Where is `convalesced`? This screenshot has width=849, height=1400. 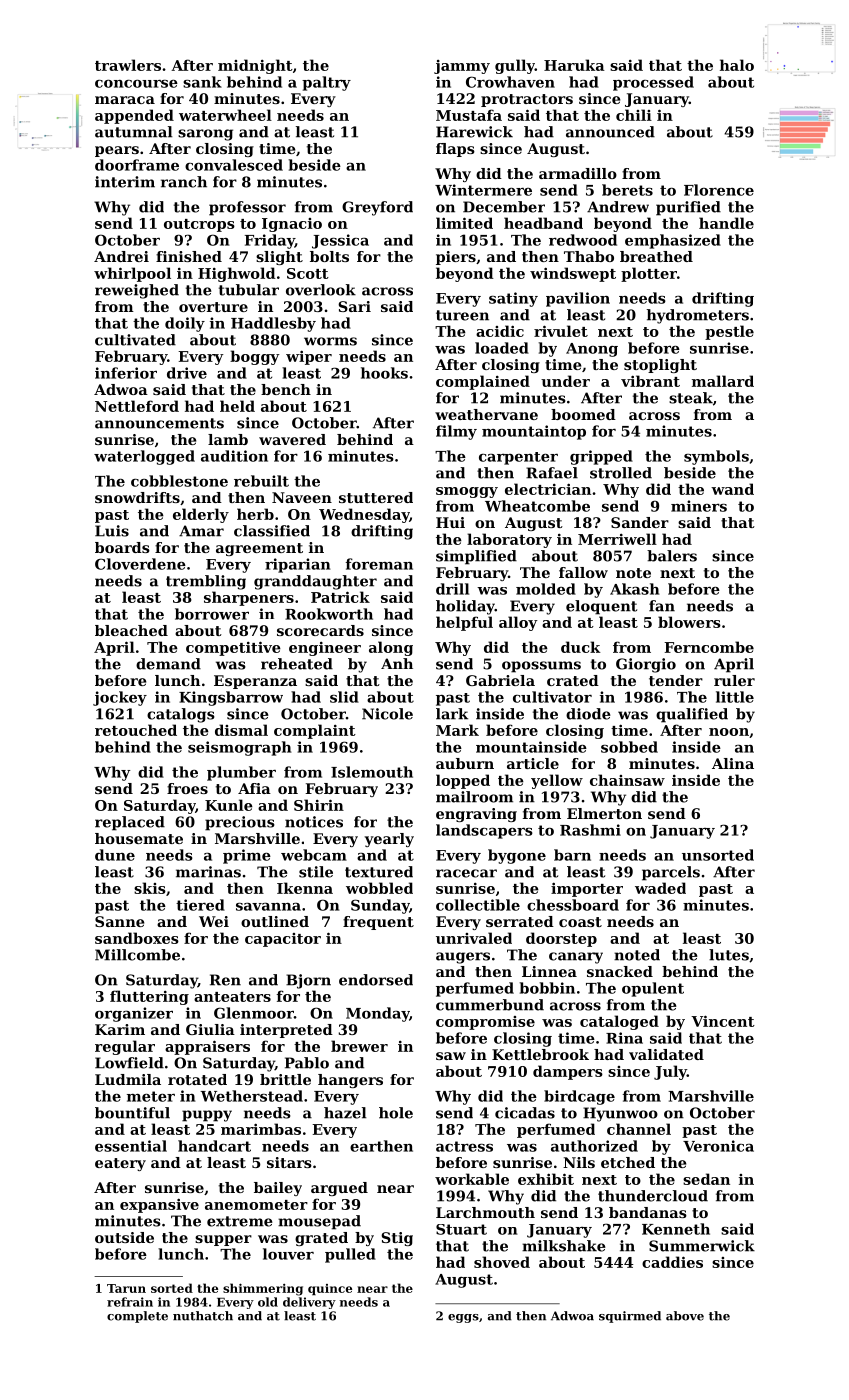
convalesced is located at coordinates (234, 165).
